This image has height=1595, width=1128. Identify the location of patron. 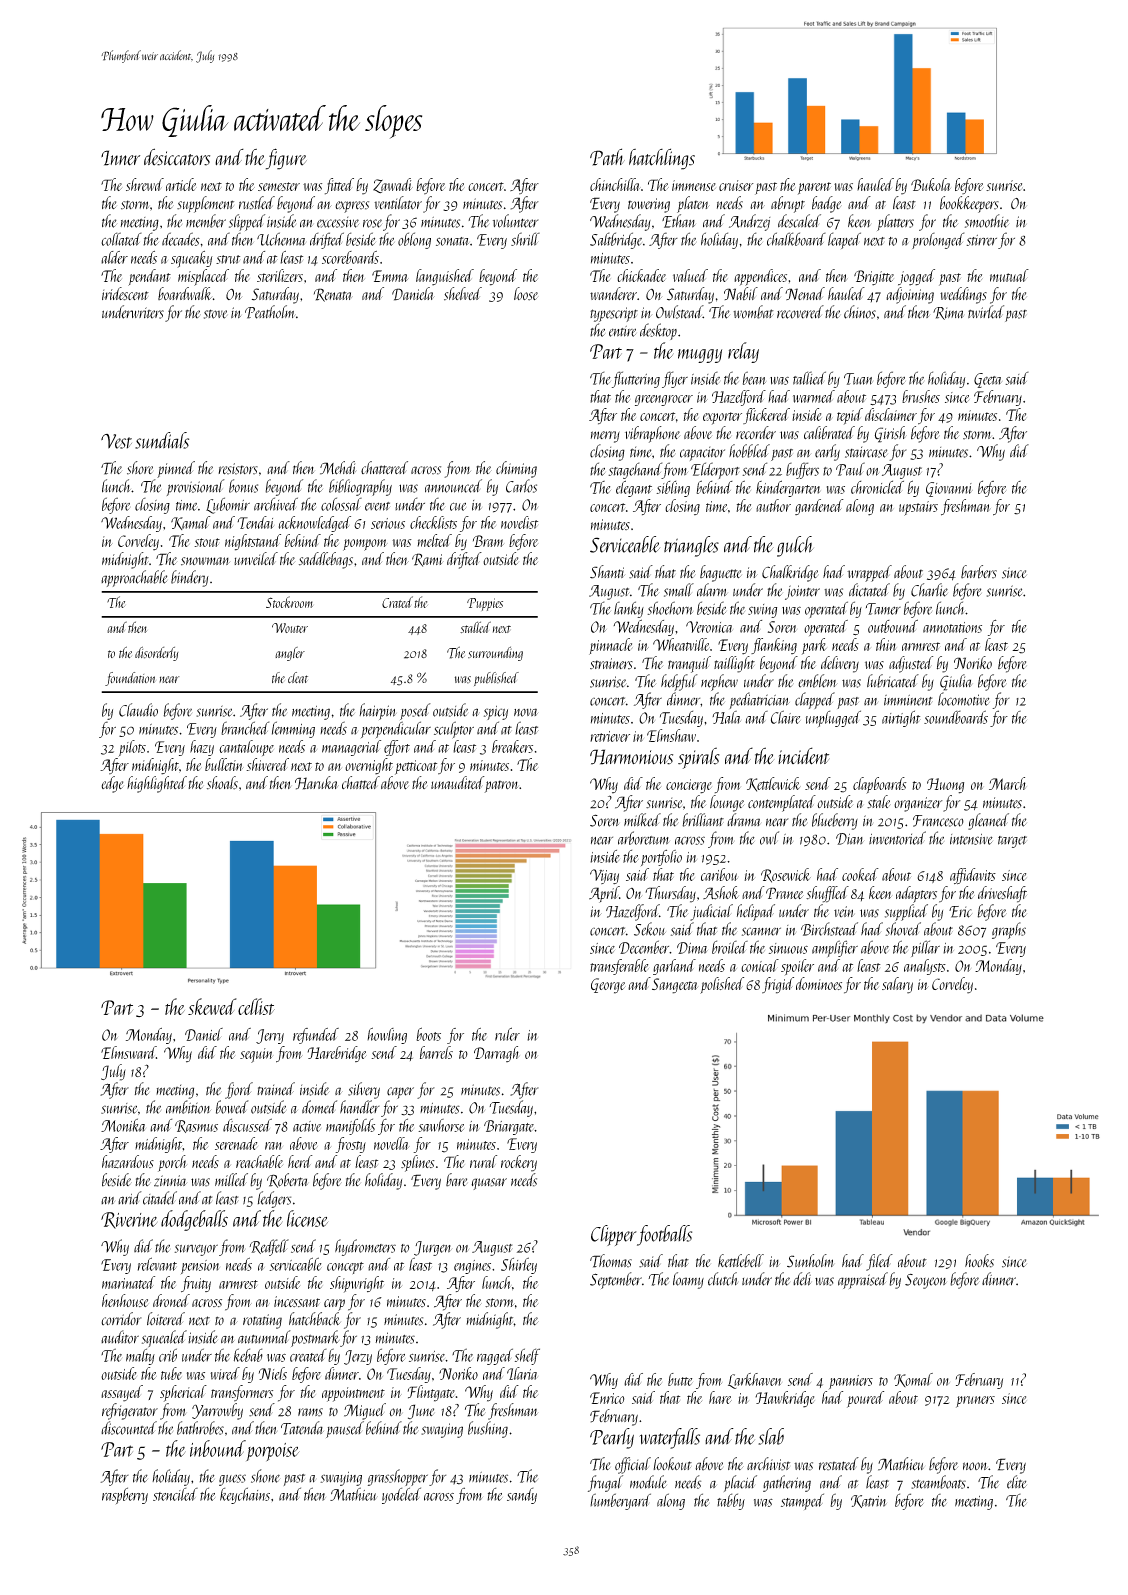
(501, 786).
